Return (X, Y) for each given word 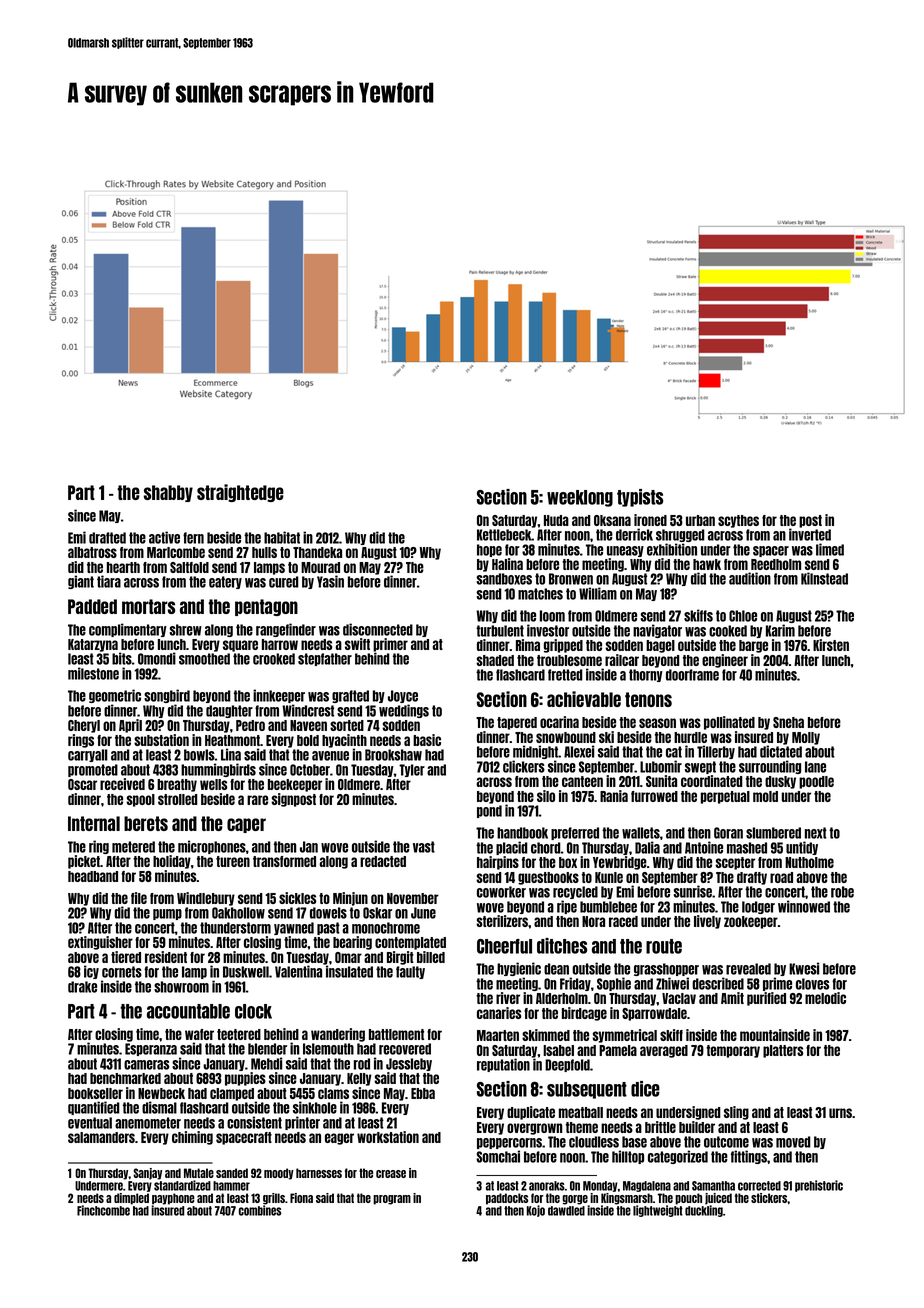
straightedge (240, 493)
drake (82, 987)
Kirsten (831, 645)
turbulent (500, 631)
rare (257, 800)
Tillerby (716, 752)
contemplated (410, 943)
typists (640, 498)
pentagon (266, 607)
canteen (582, 781)
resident (166, 957)
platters (783, 1051)
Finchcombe (103, 1210)
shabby (168, 493)
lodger (758, 907)
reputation (503, 1065)
